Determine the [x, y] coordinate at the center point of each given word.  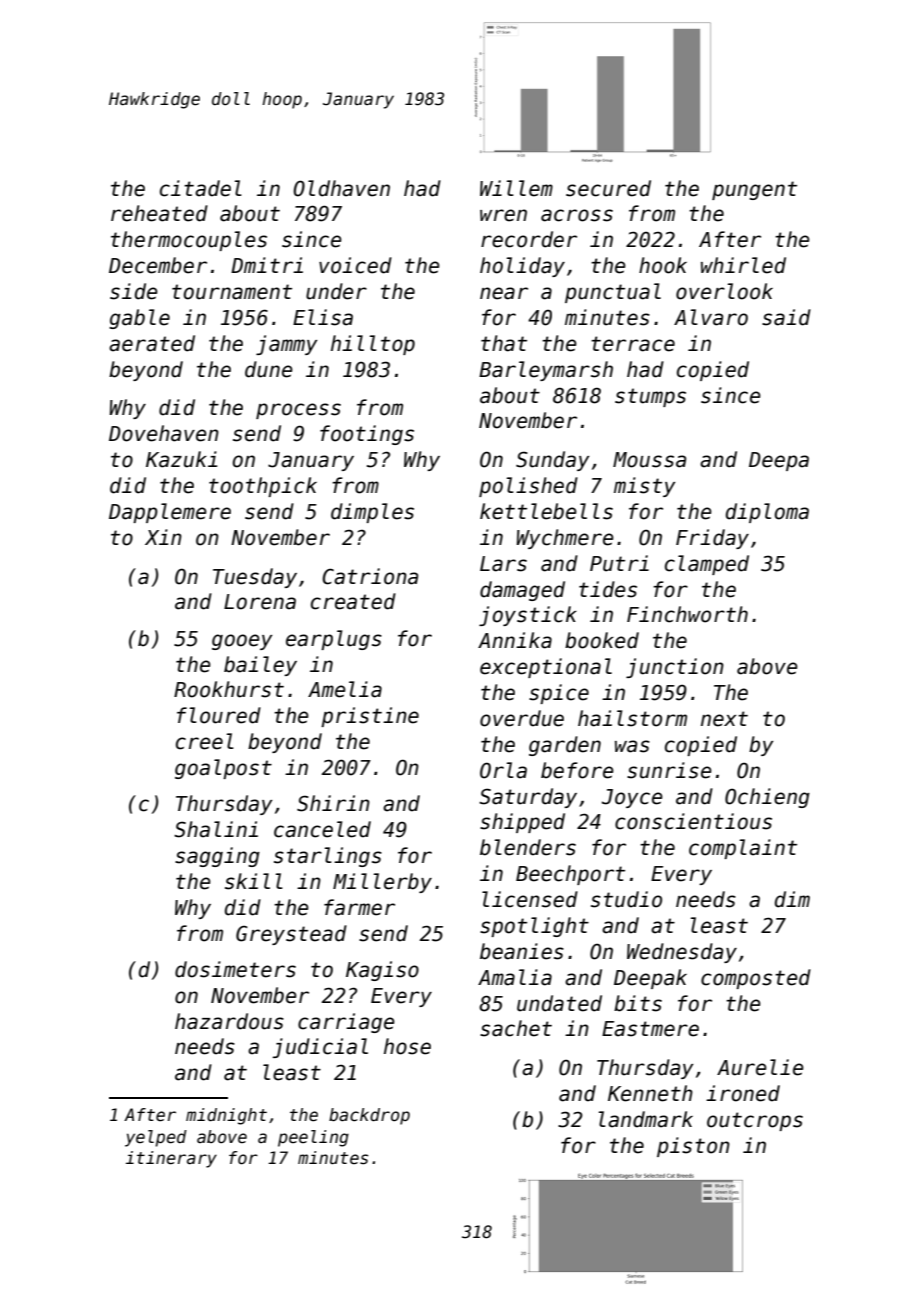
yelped [156, 1138]
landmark [646, 1119]
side [134, 291]
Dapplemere [170, 513]
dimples [372, 513]
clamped [707, 565]
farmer [359, 907]
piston [693, 1147]
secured [608, 188]
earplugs [334, 640]
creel [205, 741]
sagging [217, 857]
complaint [743, 849]
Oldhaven [341, 188]
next [724, 719]
